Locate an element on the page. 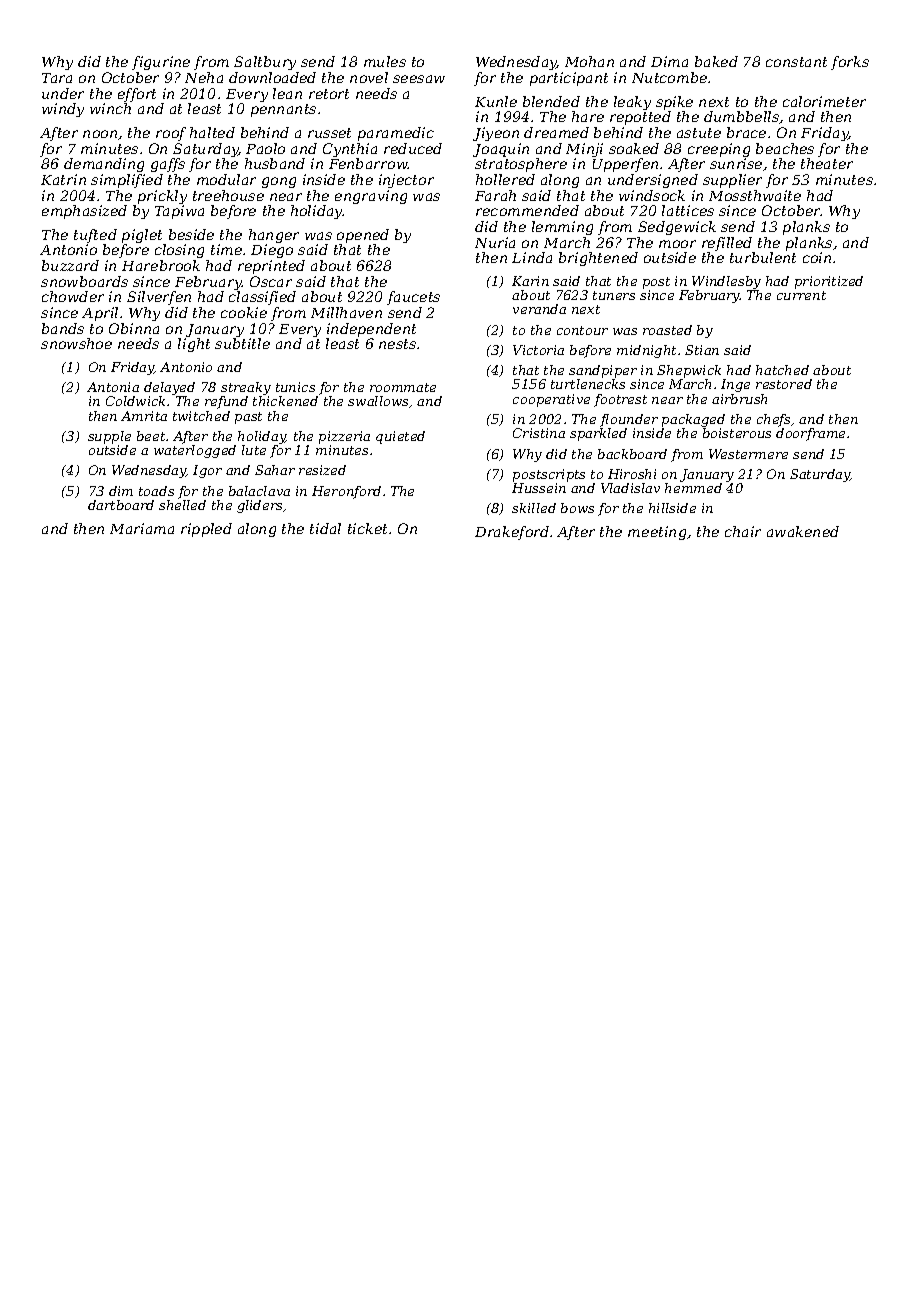 The width and height of the image is (924, 1308). blended is located at coordinates (551, 101).
